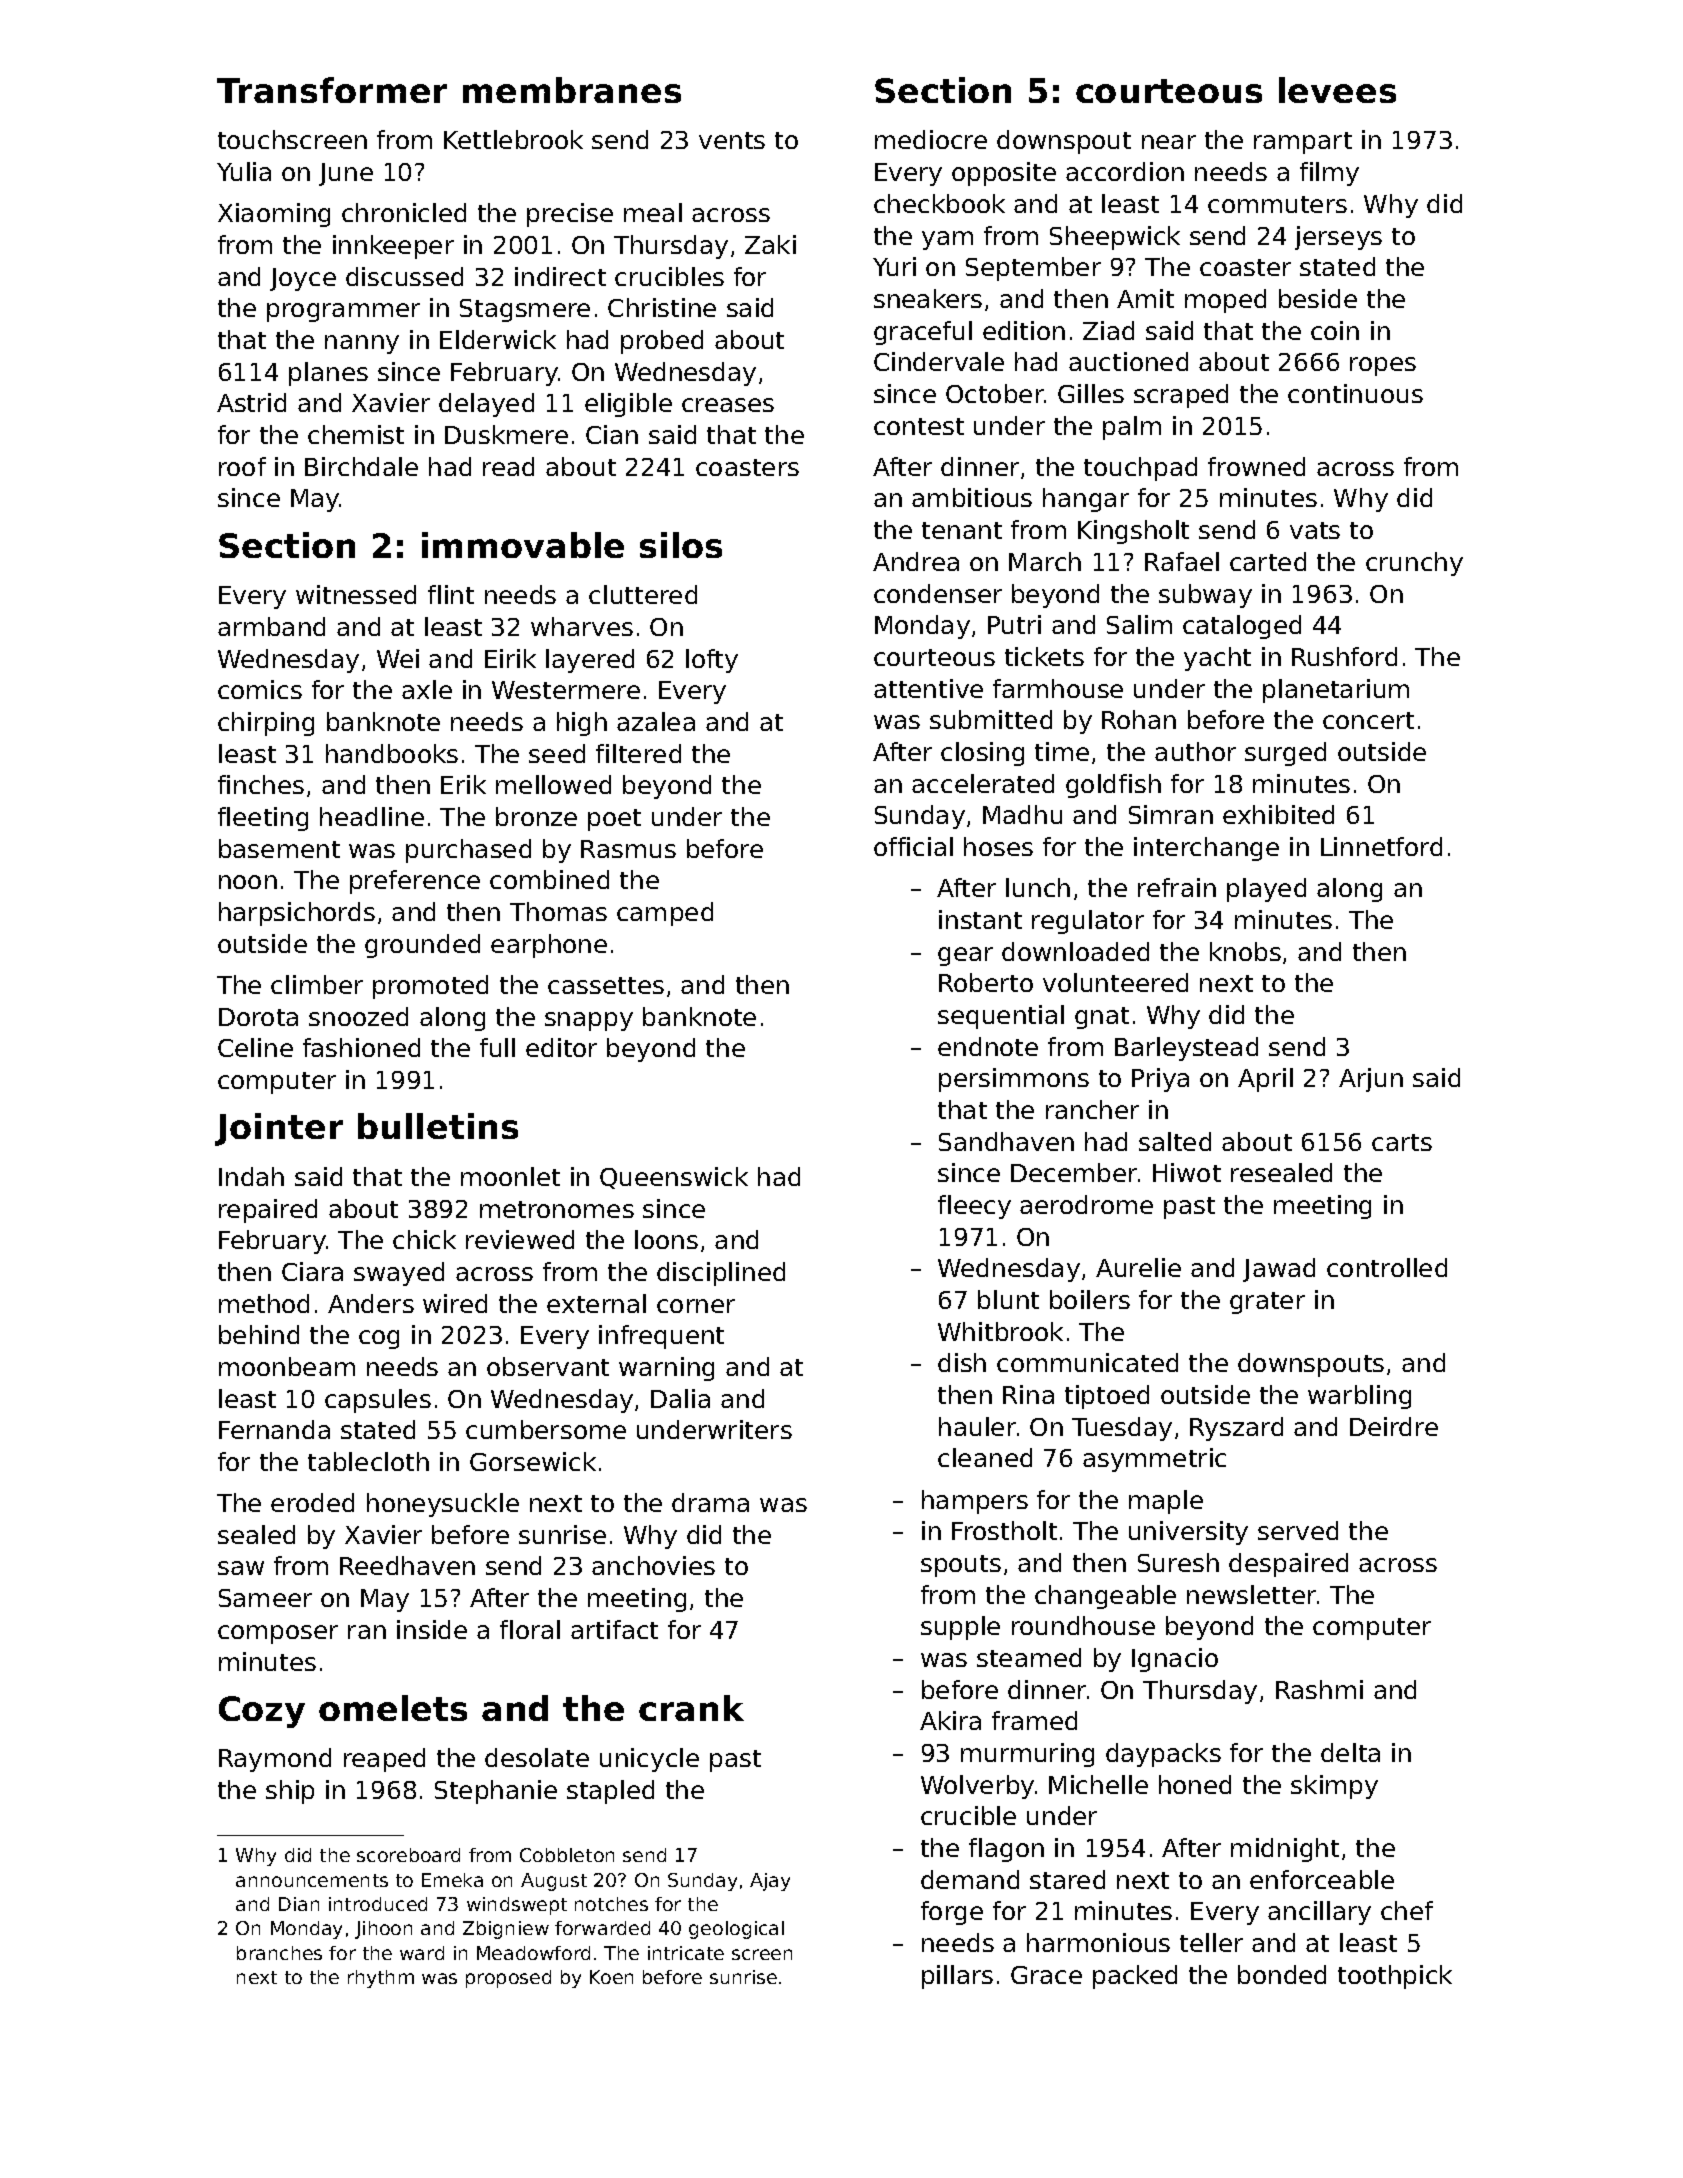  Describe the element at coordinates (408, 1855) in the document. I see `scoreboard` at that location.
